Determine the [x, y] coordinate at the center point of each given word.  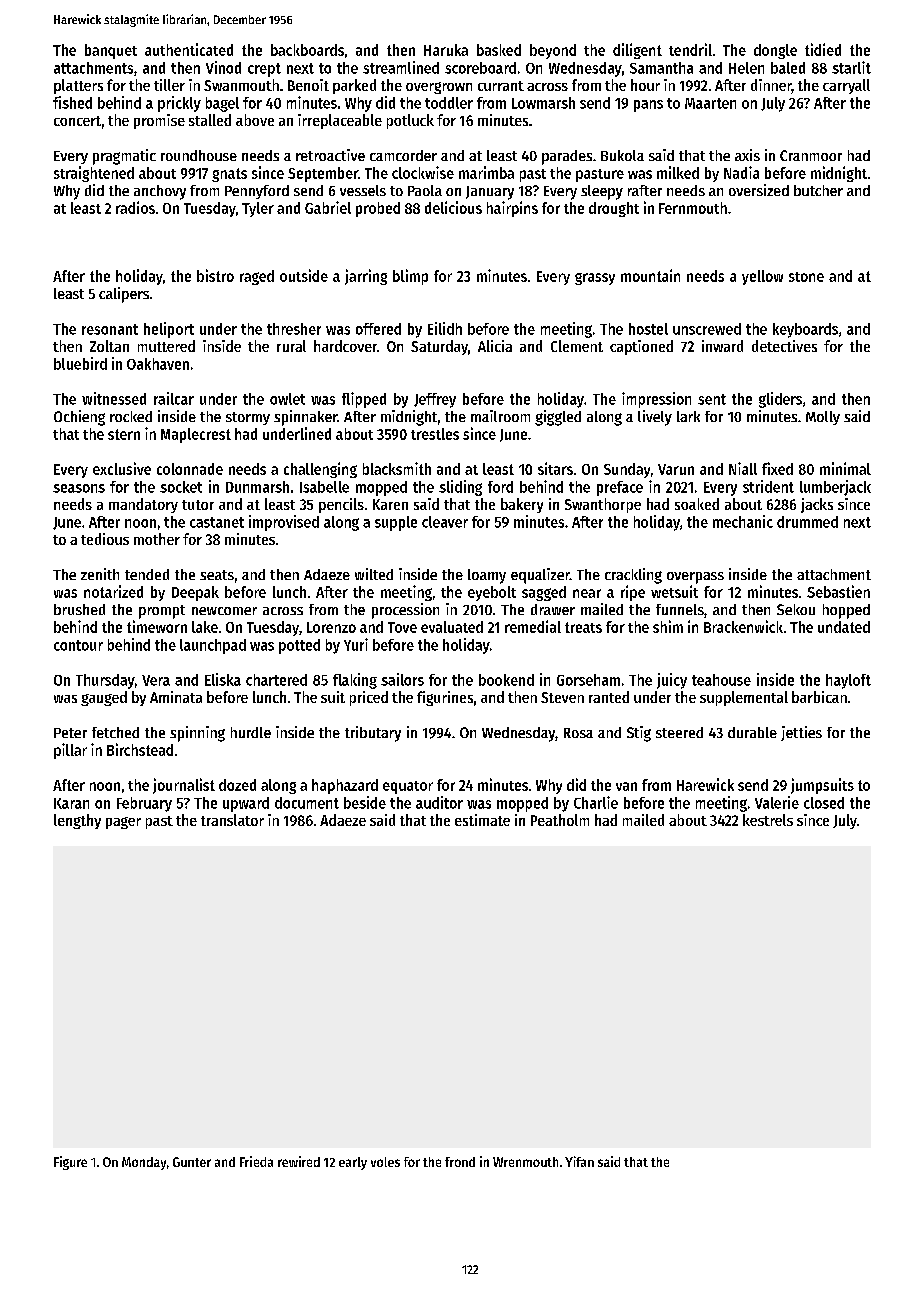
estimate [482, 820]
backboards [307, 50]
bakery [522, 505]
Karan [71, 803]
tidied [823, 49]
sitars [555, 468]
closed [824, 803]
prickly [179, 104]
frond [460, 1162]
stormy [248, 418]
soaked [697, 504]
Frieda [256, 1161]
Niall [743, 468]
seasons [79, 488]
